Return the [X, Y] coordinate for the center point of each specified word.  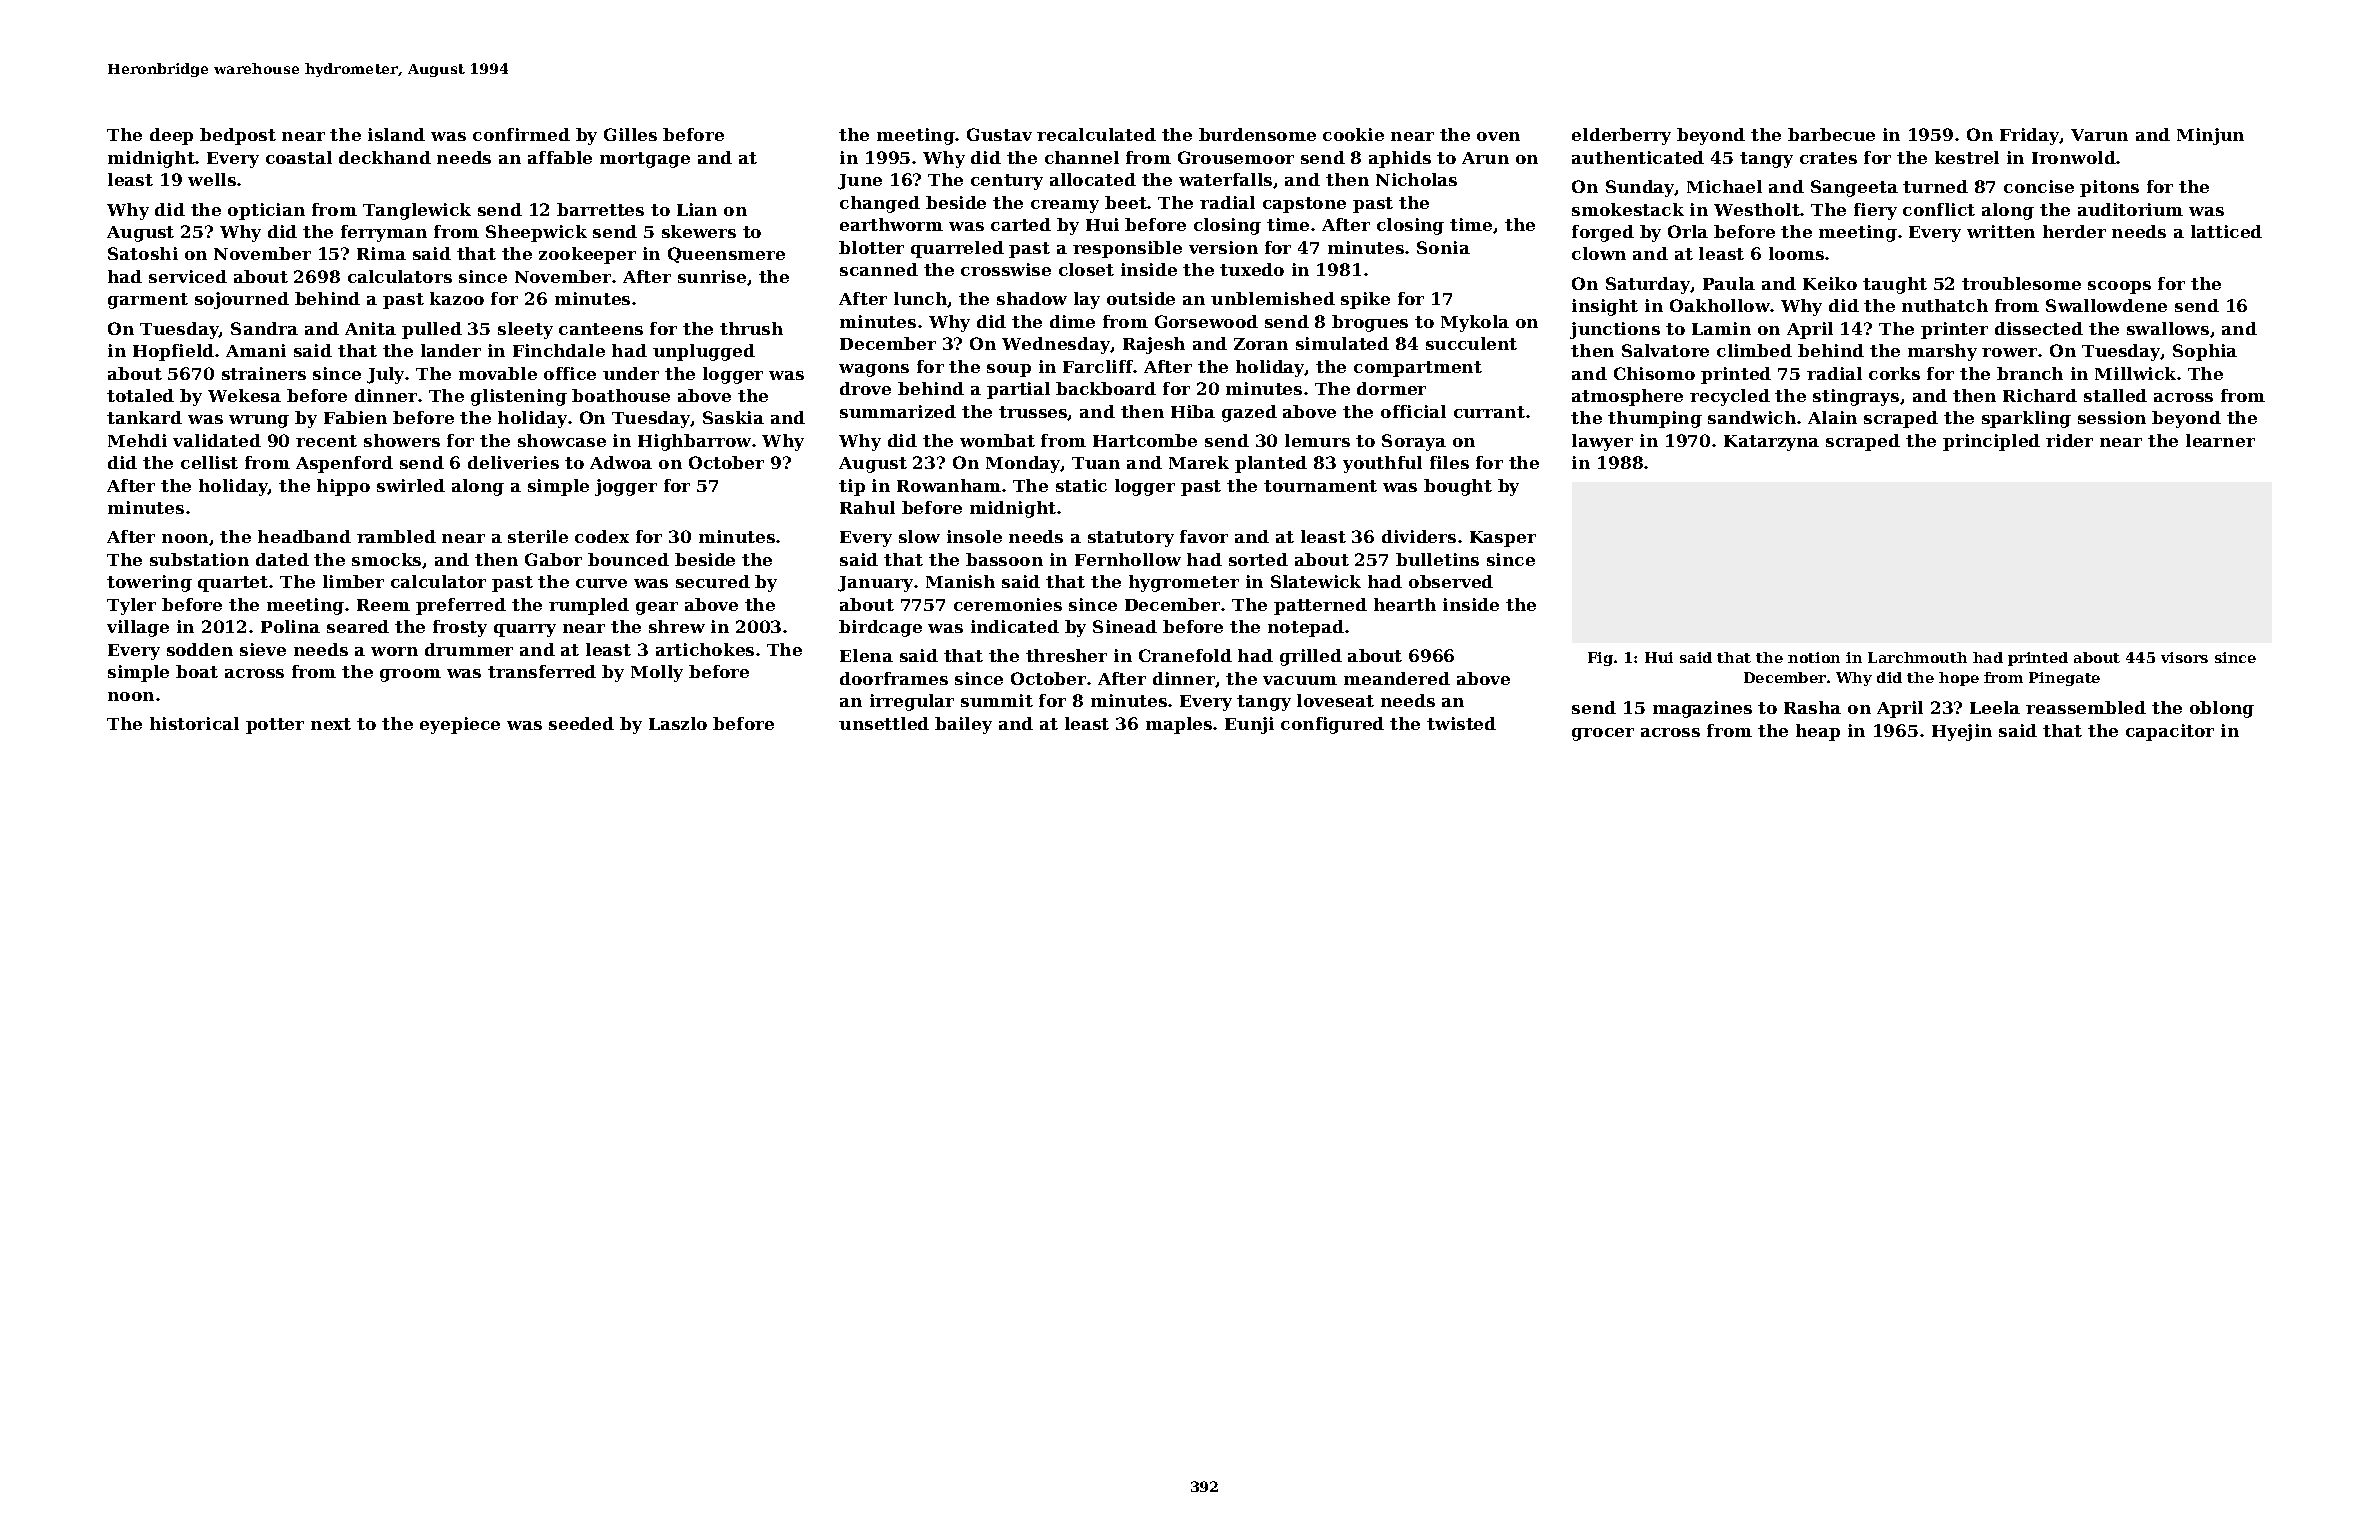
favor [1204, 536]
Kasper [1503, 539]
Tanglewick [417, 211]
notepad [1306, 628]
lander [451, 350]
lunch [921, 299]
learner [2220, 440]
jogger [626, 487]
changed [880, 204]
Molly [657, 673]
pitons [2109, 188]
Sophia [2205, 352]
